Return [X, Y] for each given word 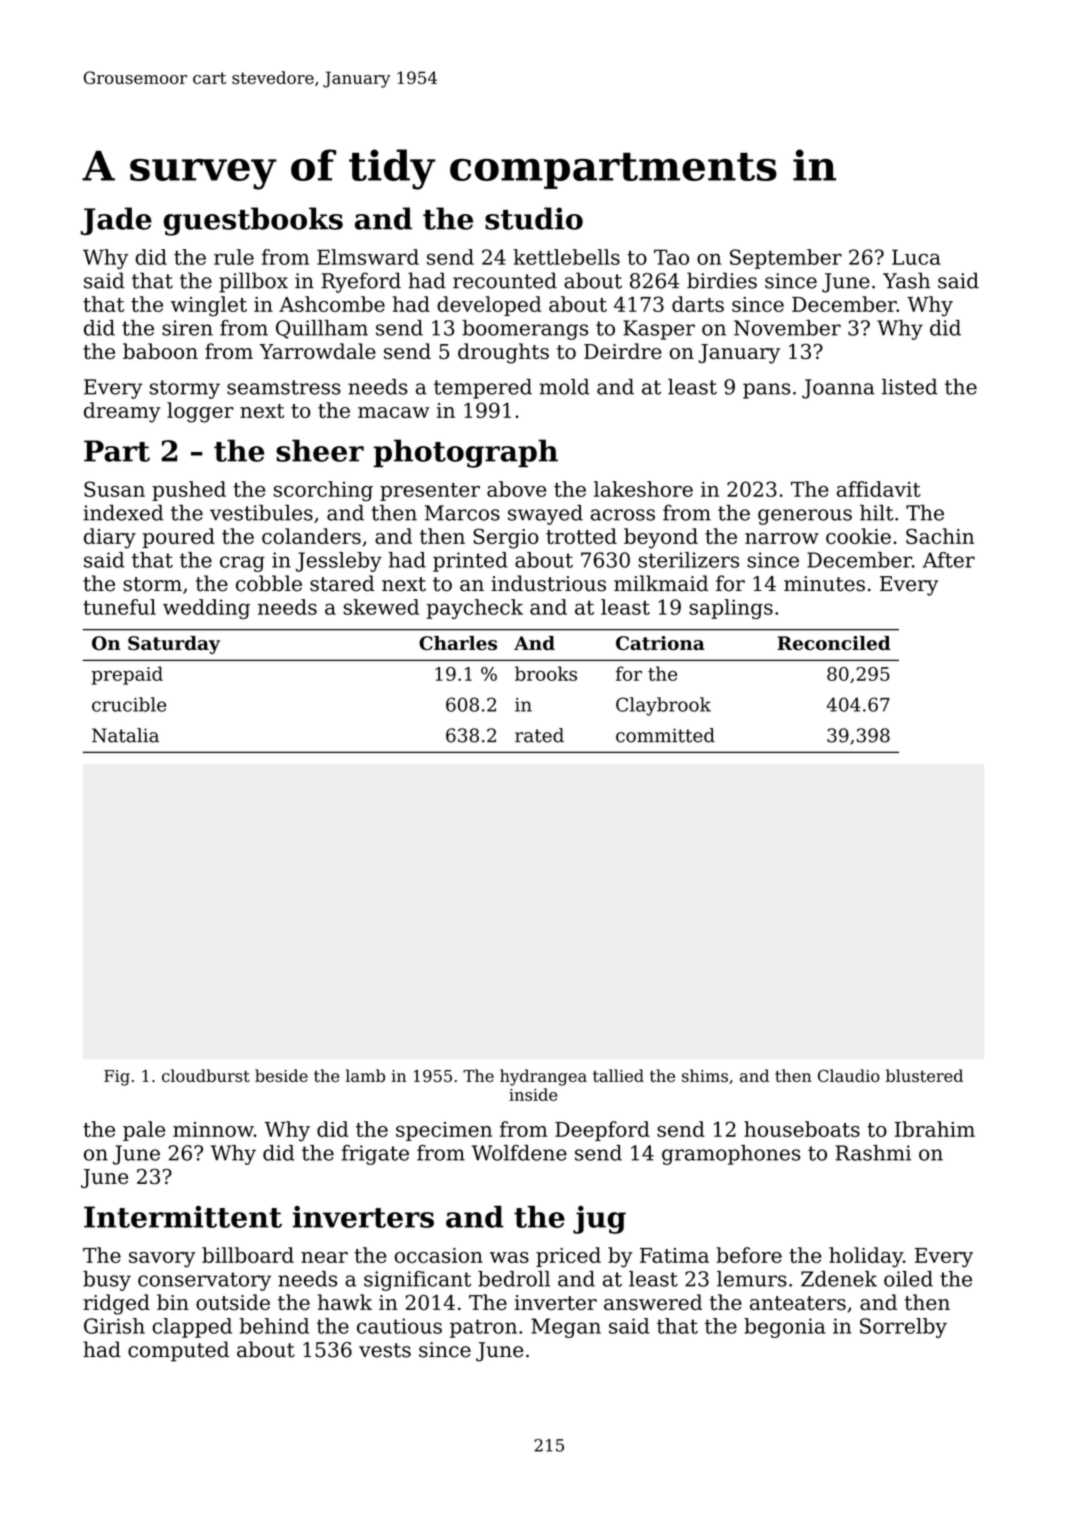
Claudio [849, 1075]
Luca [916, 257]
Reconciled [834, 643]
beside [281, 1075]
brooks [546, 673]
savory [162, 1260]
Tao [671, 257]
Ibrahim [935, 1129]
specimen [444, 1131]
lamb [365, 1075]
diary [110, 538]
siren [187, 328]
